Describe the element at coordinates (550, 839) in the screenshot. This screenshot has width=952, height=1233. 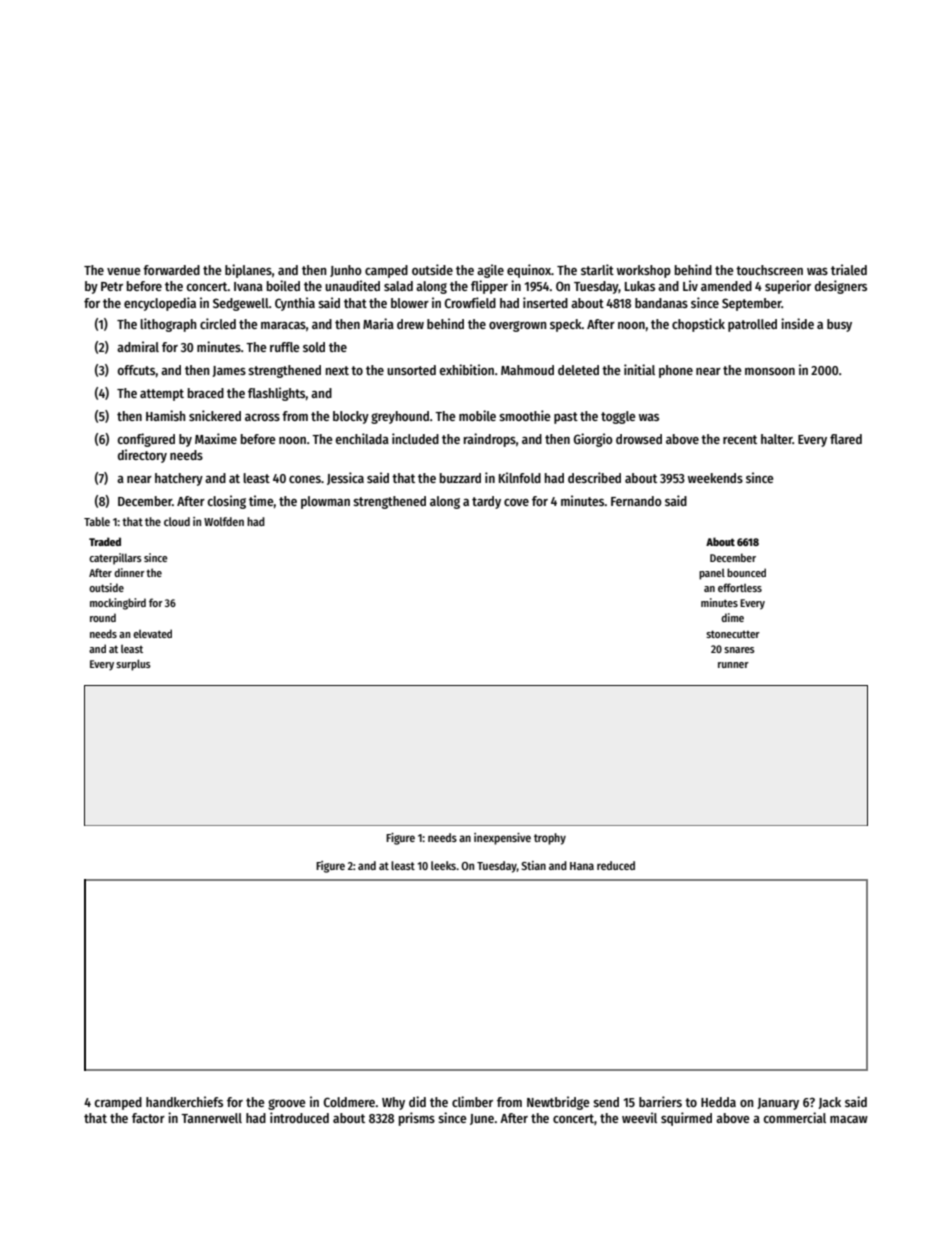
I see `trophy` at that location.
